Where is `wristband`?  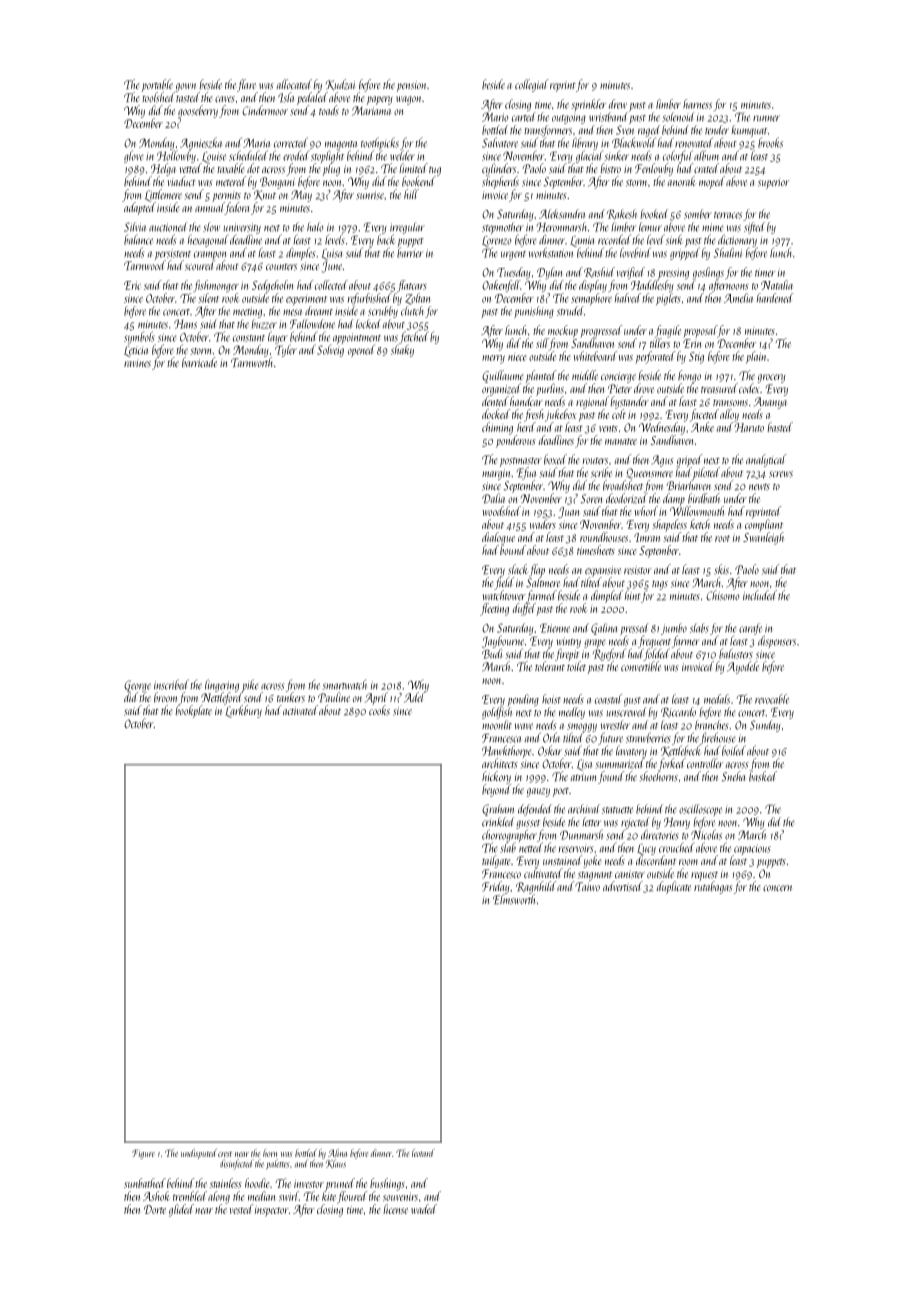 wristband is located at coordinates (608, 117).
